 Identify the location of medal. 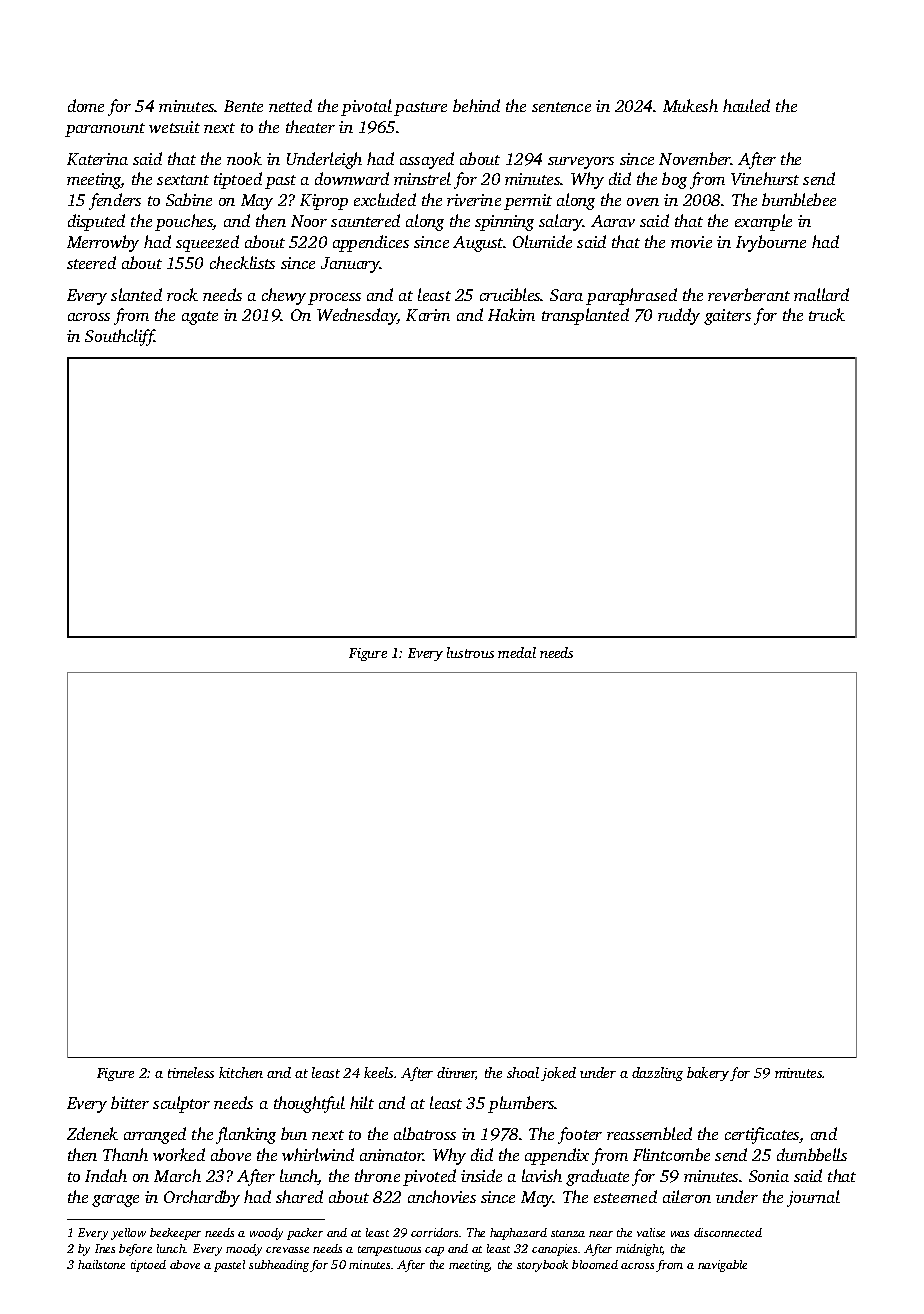
(517, 652).
